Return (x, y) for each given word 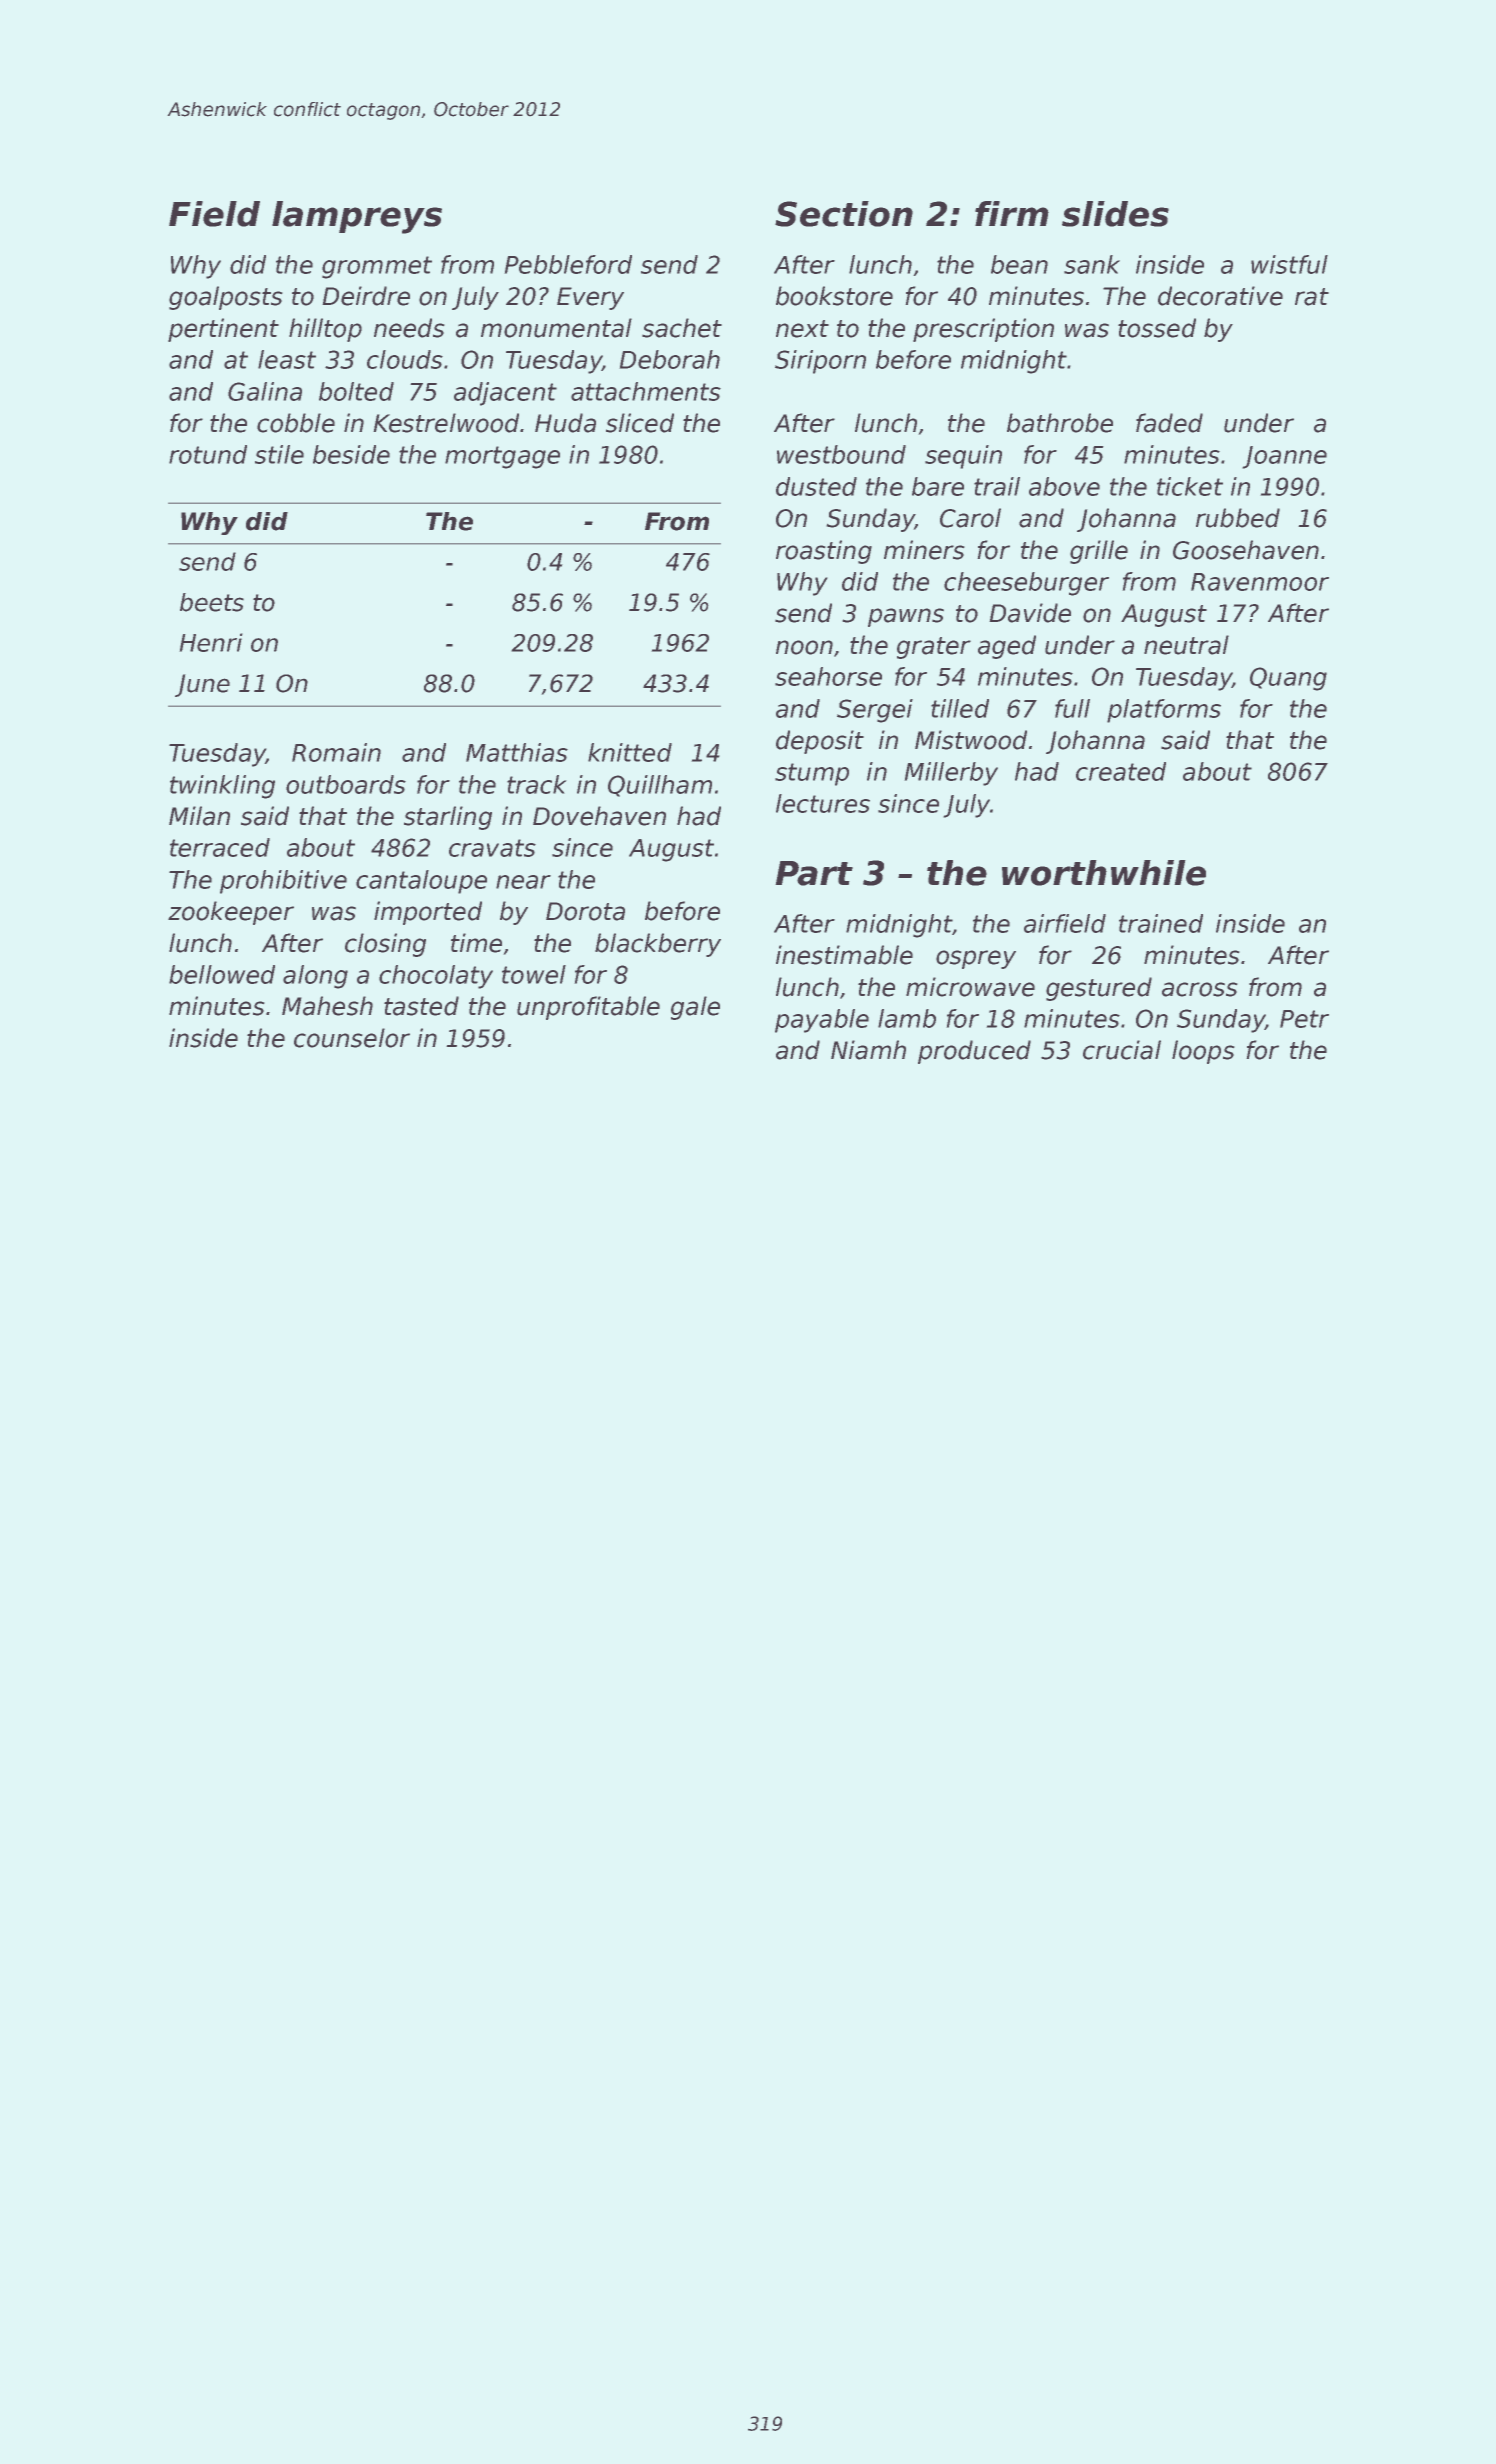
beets (212, 602)
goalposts (225, 298)
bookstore (834, 296)
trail (997, 486)
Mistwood (971, 740)
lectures (823, 803)
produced (974, 1052)
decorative (1220, 296)
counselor (352, 1038)
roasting (824, 552)
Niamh (868, 1050)
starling (448, 818)
